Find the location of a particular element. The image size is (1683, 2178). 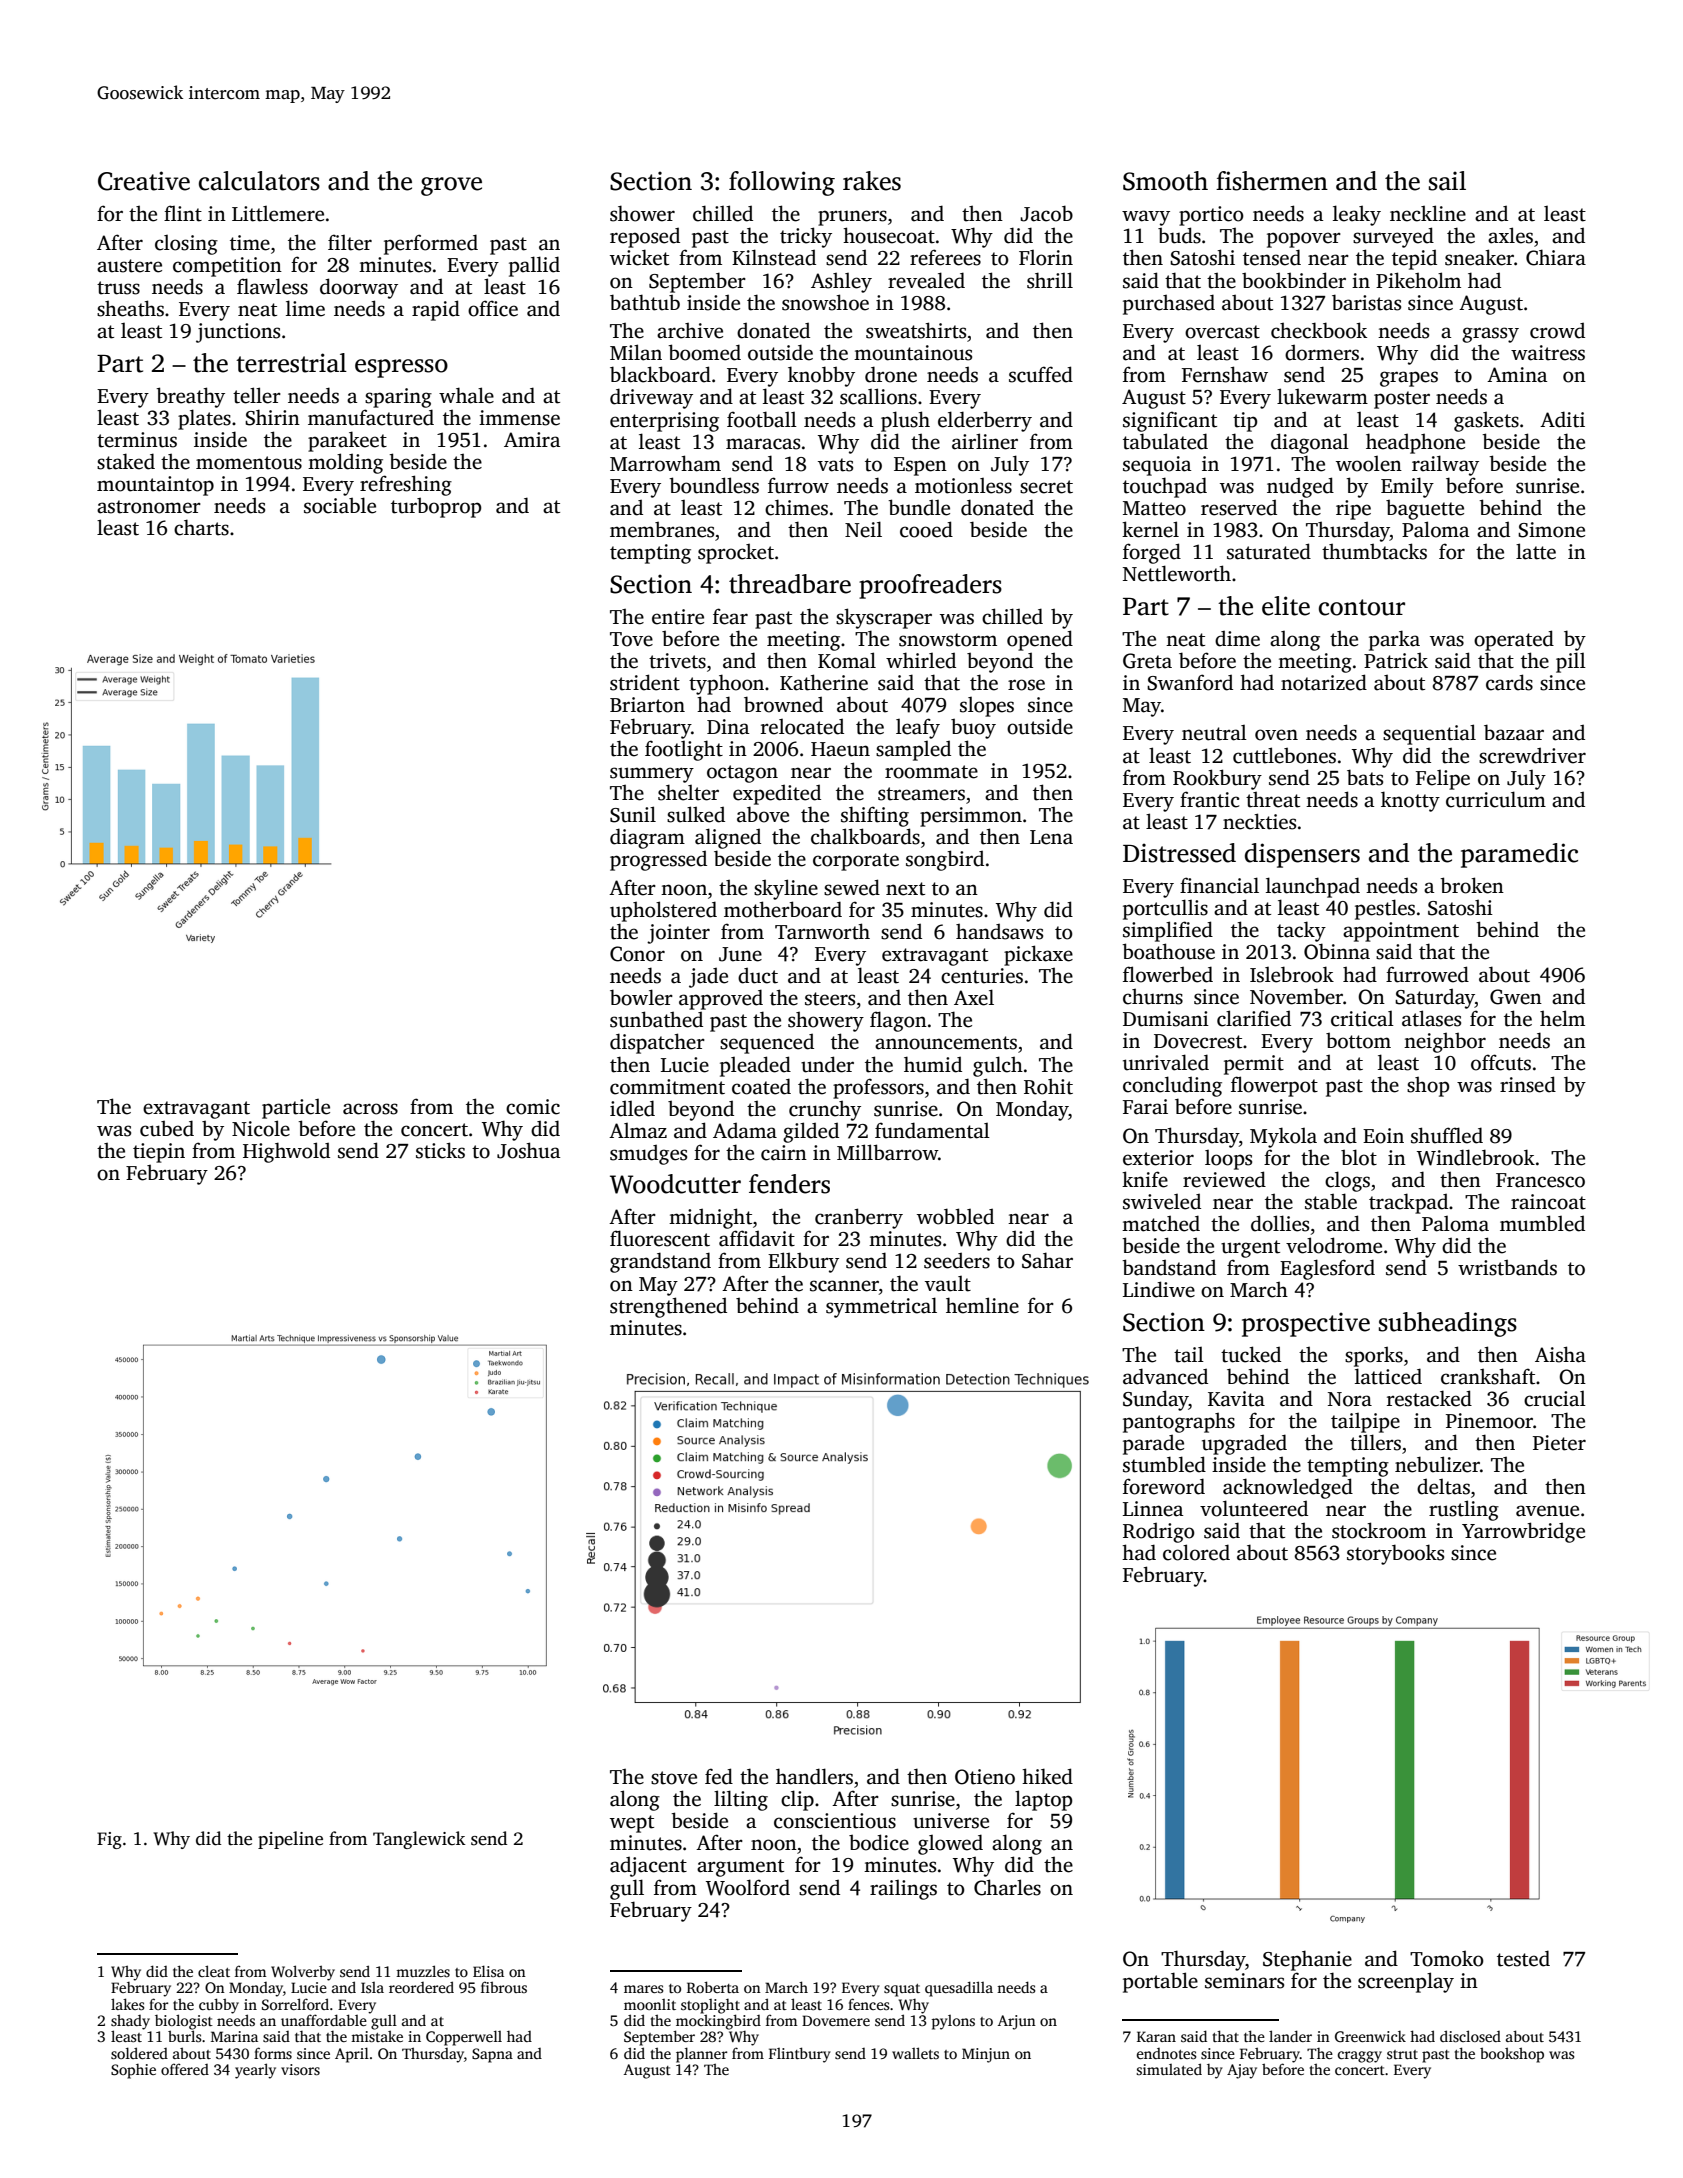

Wolverby is located at coordinates (303, 1973).
